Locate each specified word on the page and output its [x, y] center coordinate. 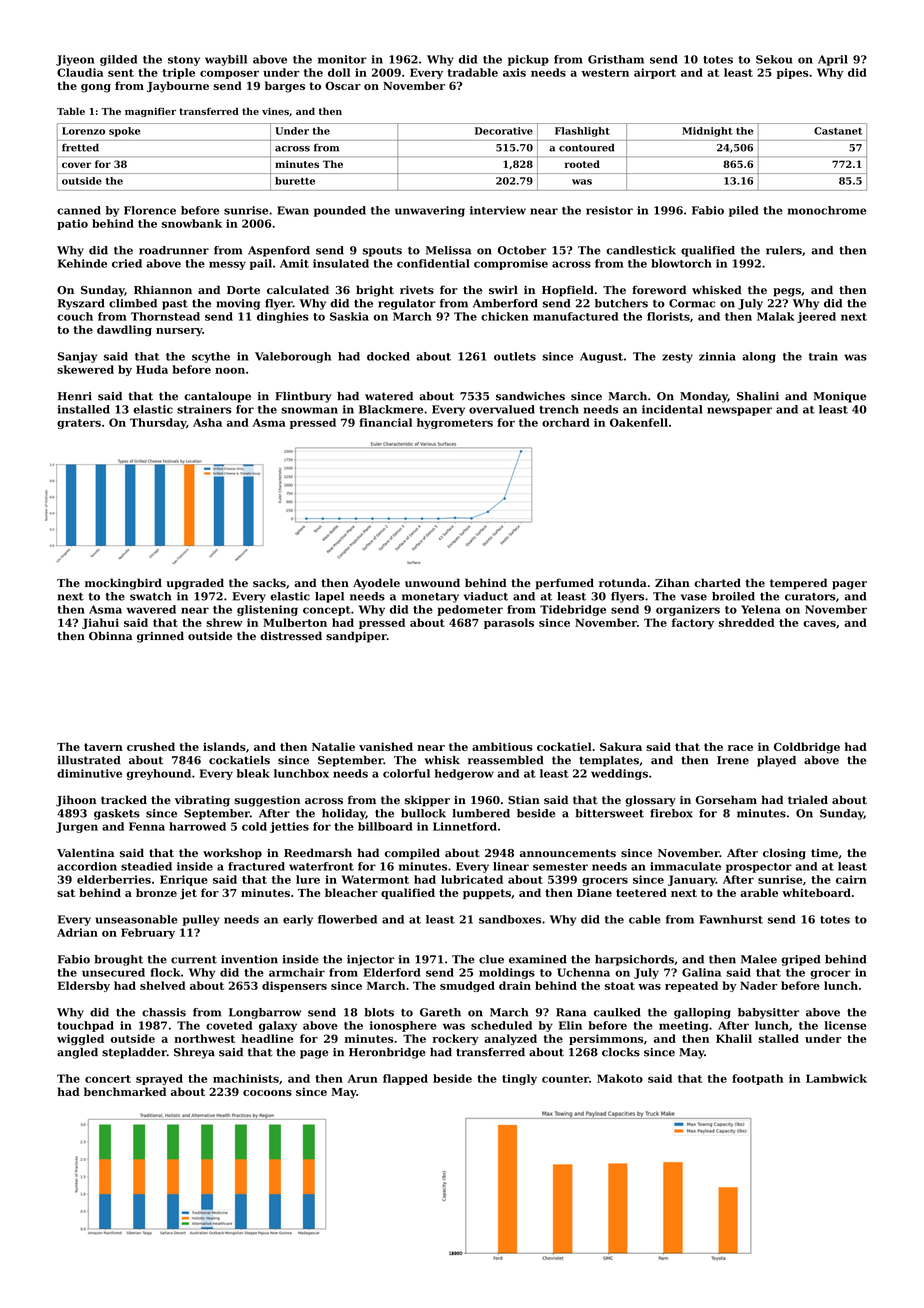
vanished [386, 746]
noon [230, 370]
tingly [519, 1079]
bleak [253, 773]
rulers [784, 250]
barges [285, 87]
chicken [505, 316]
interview [498, 210]
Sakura [621, 746]
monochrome [827, 210]
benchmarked [125, 1091]
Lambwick [836, 1078]
